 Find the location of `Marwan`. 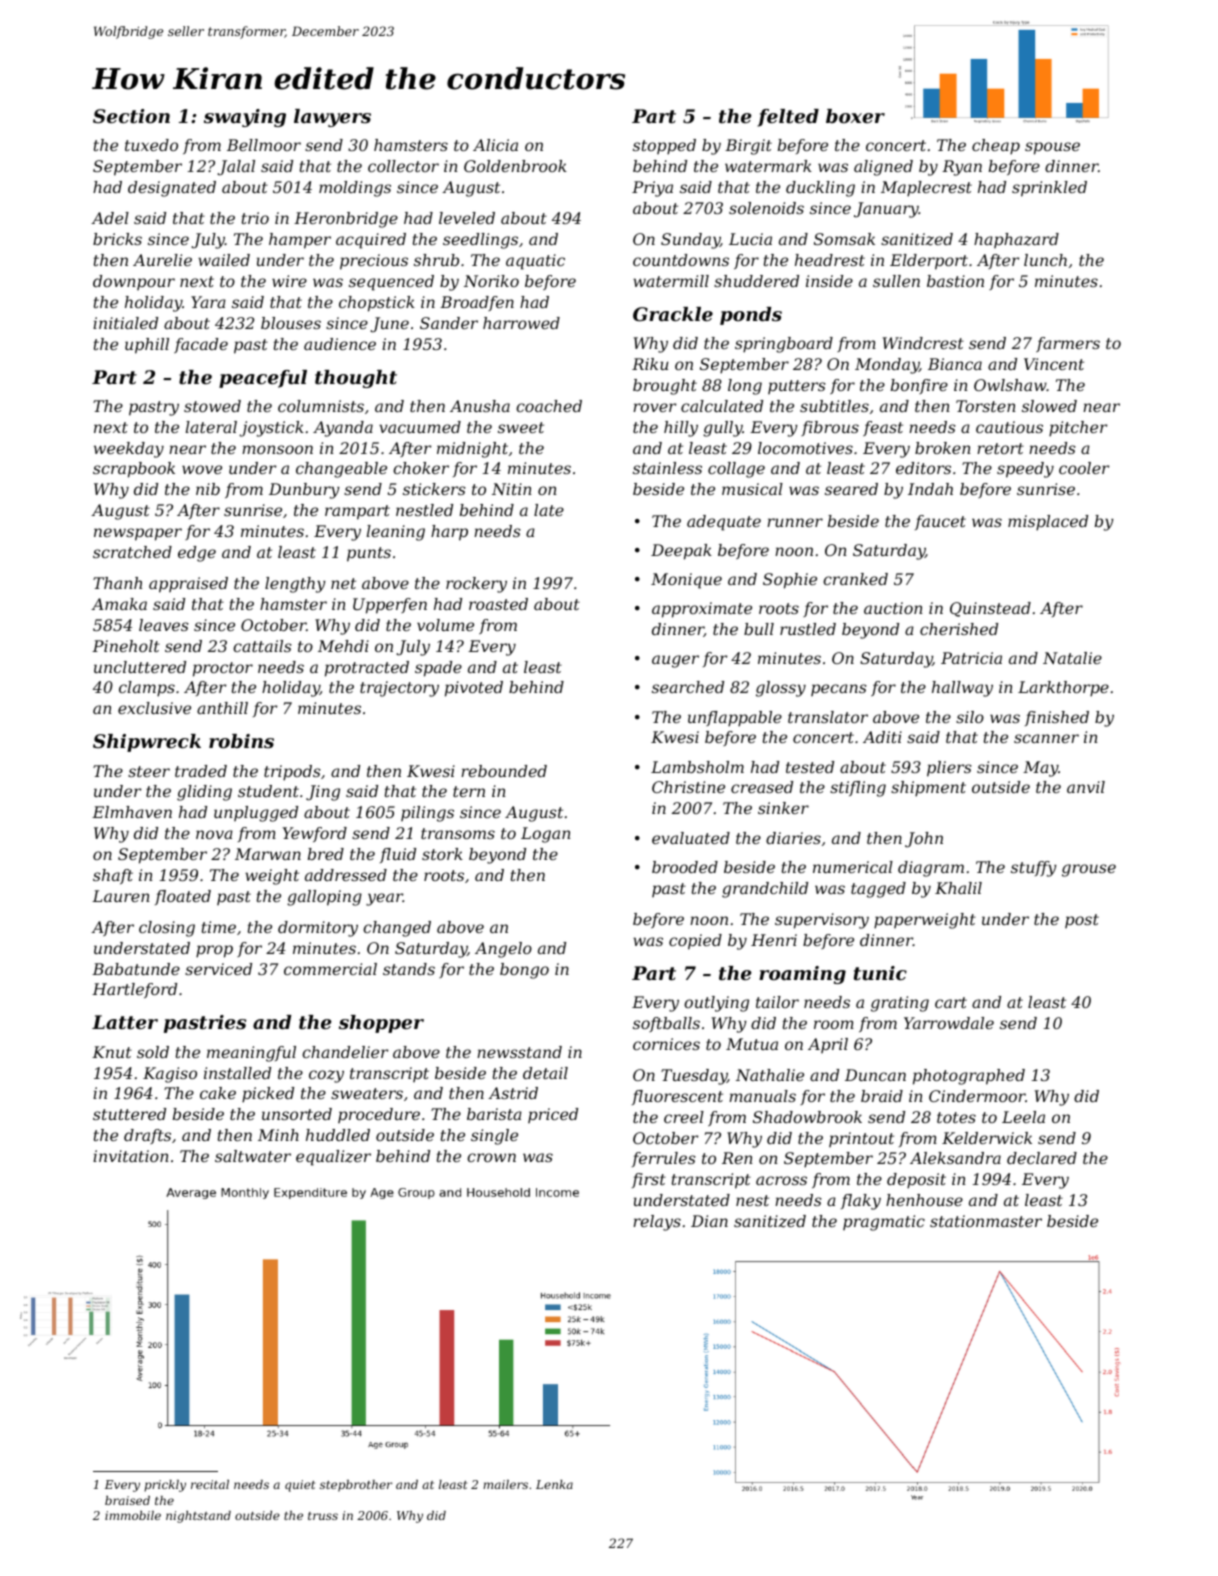

Marwan is located at coordinates (268, 854).
